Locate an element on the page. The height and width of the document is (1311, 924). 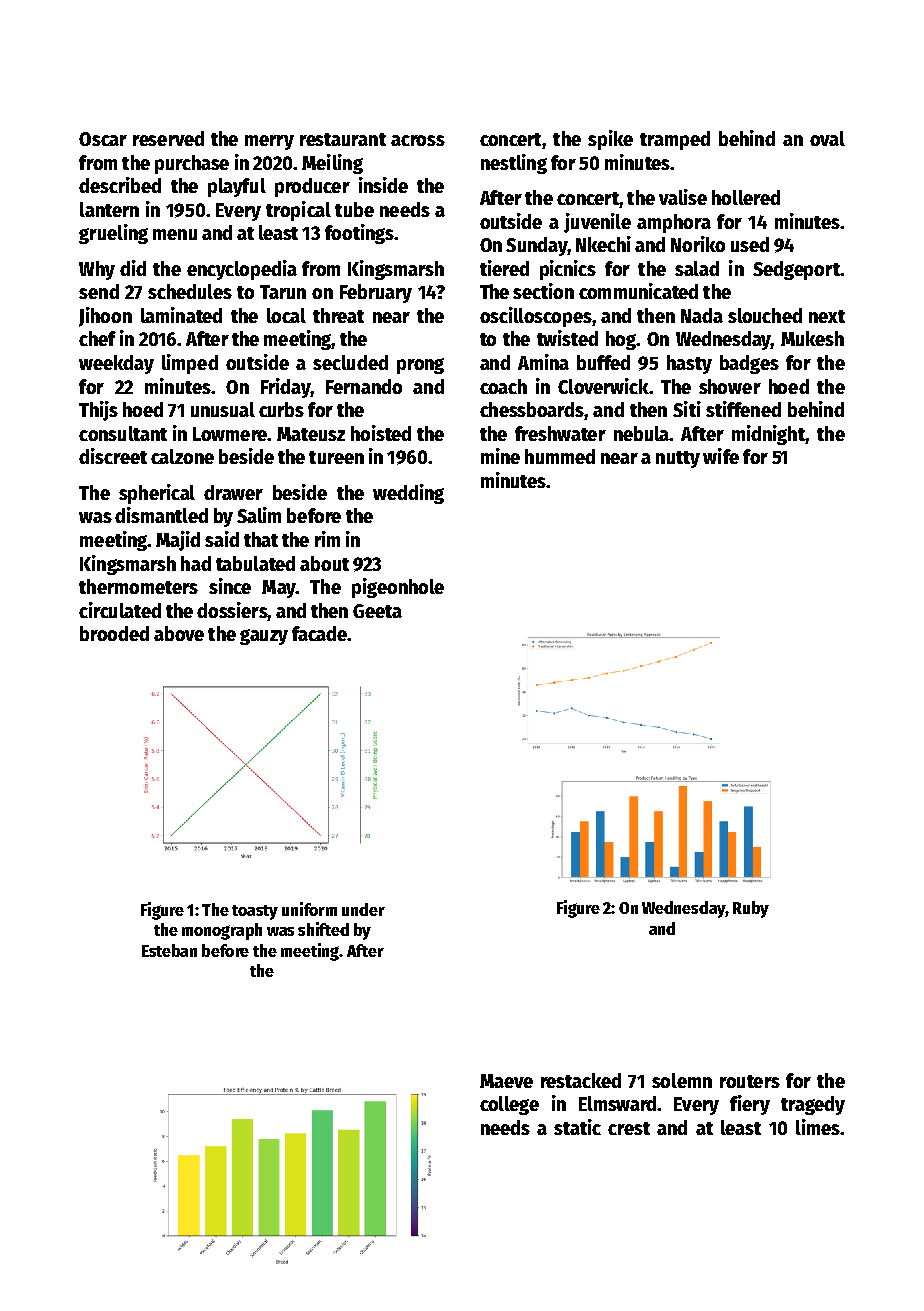
Maeve is located at coordinates (506, 1081).
